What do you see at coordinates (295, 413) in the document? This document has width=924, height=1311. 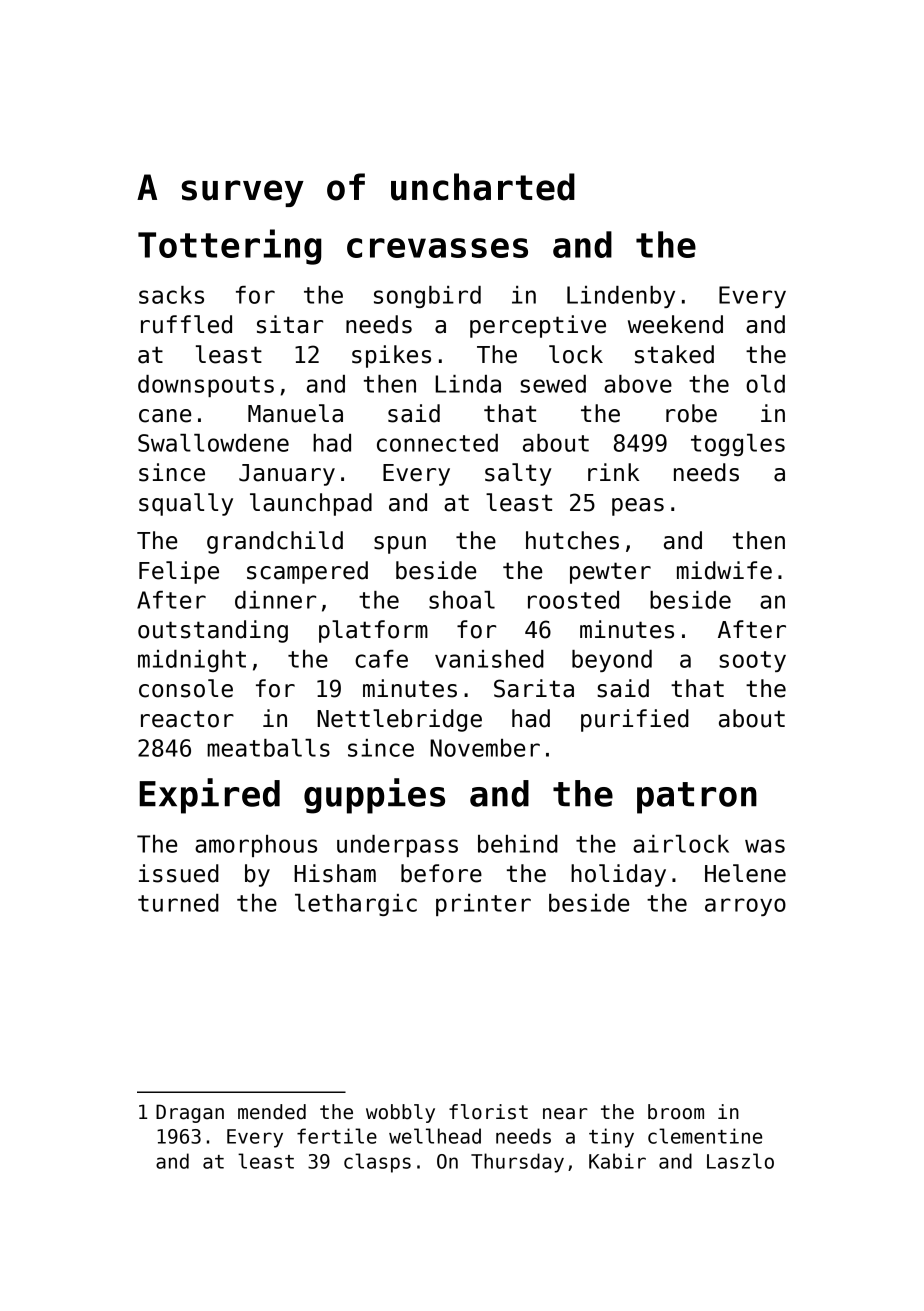 I see `Manuela` at bounding box center [295, 413].
